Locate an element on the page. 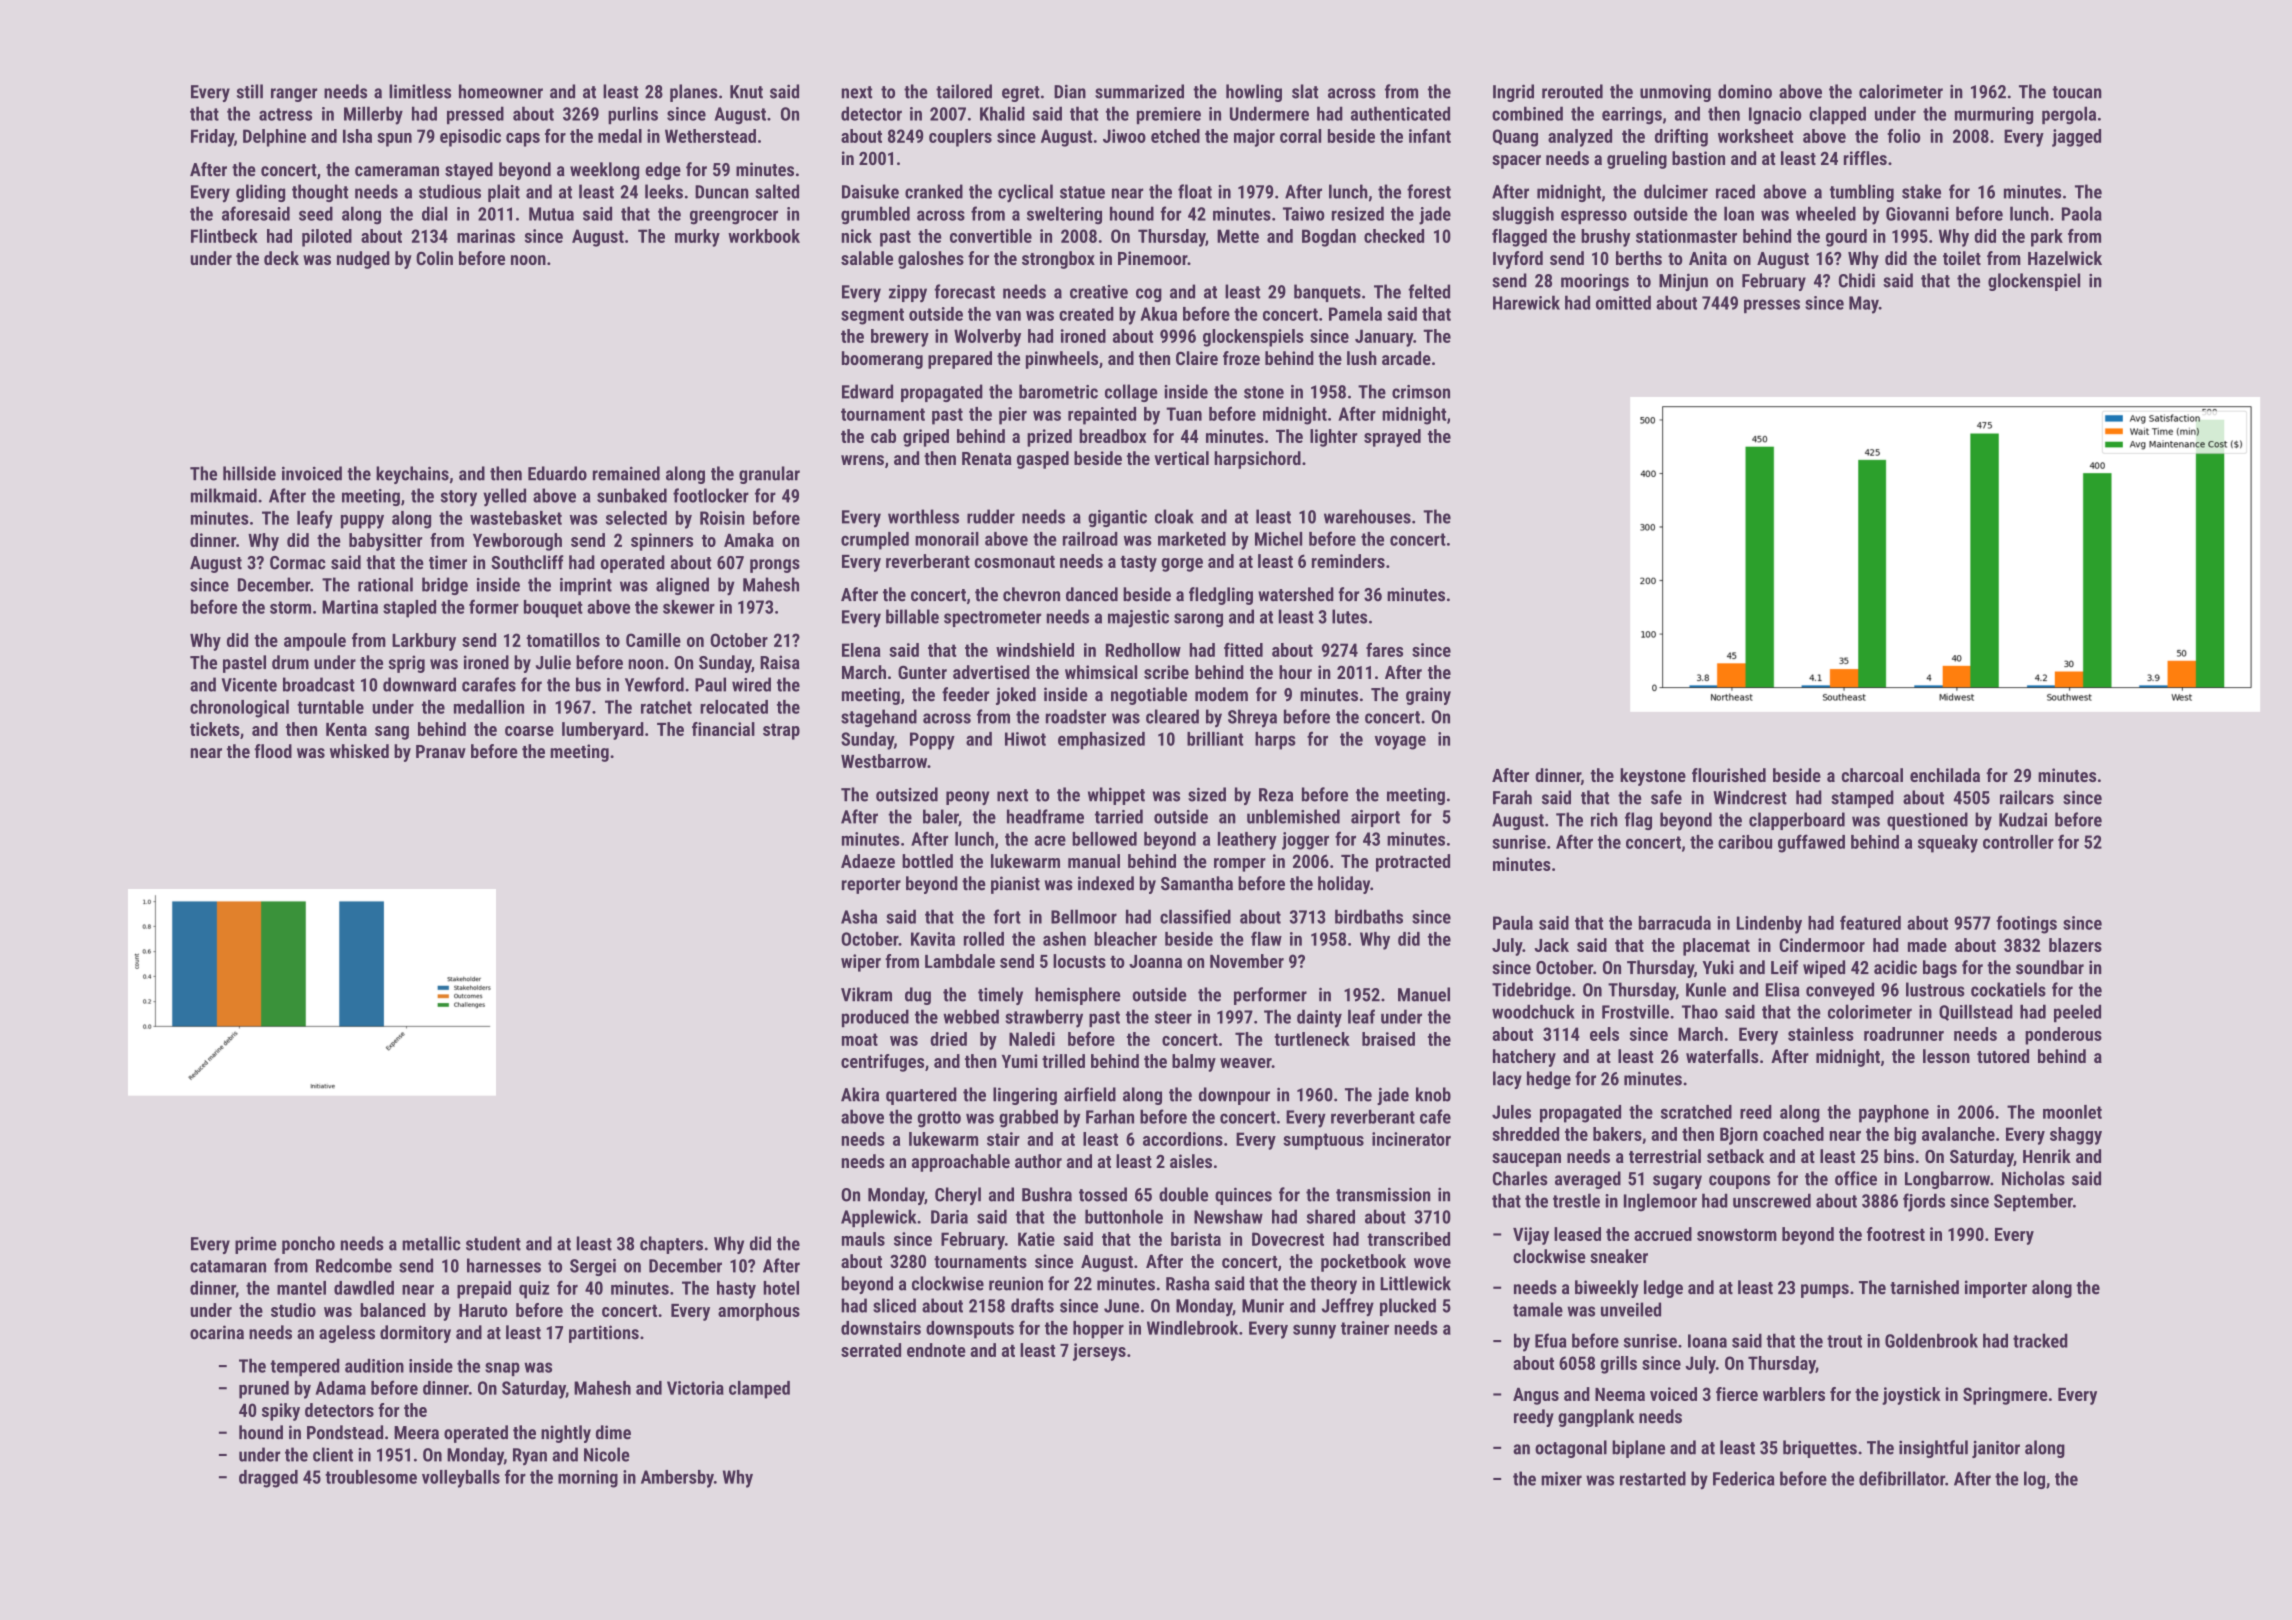  volleyballs is located at coordinates (461, 1479).
